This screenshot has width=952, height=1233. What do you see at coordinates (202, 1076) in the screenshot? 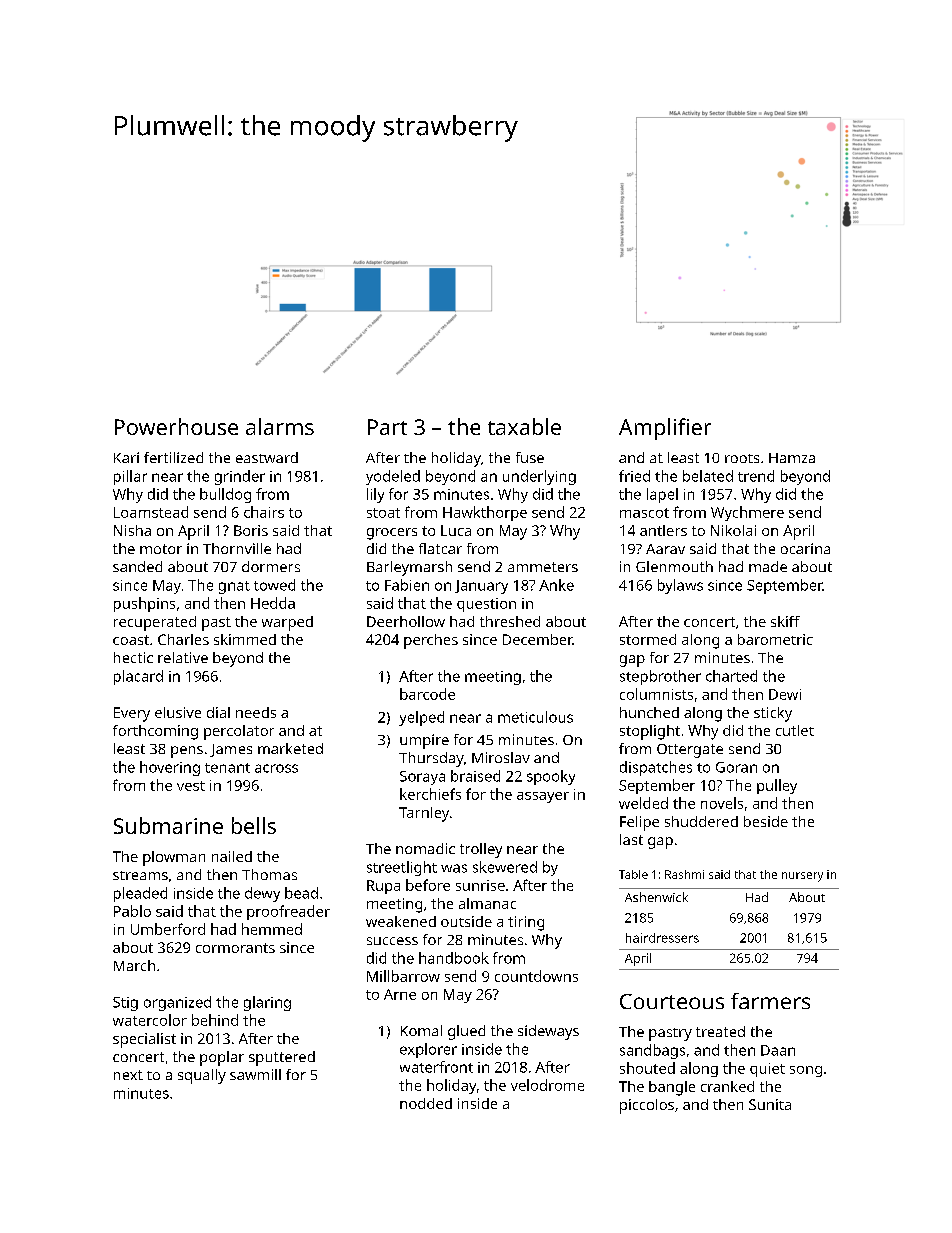
I see `squally` at bounding box center [202, 1076].
